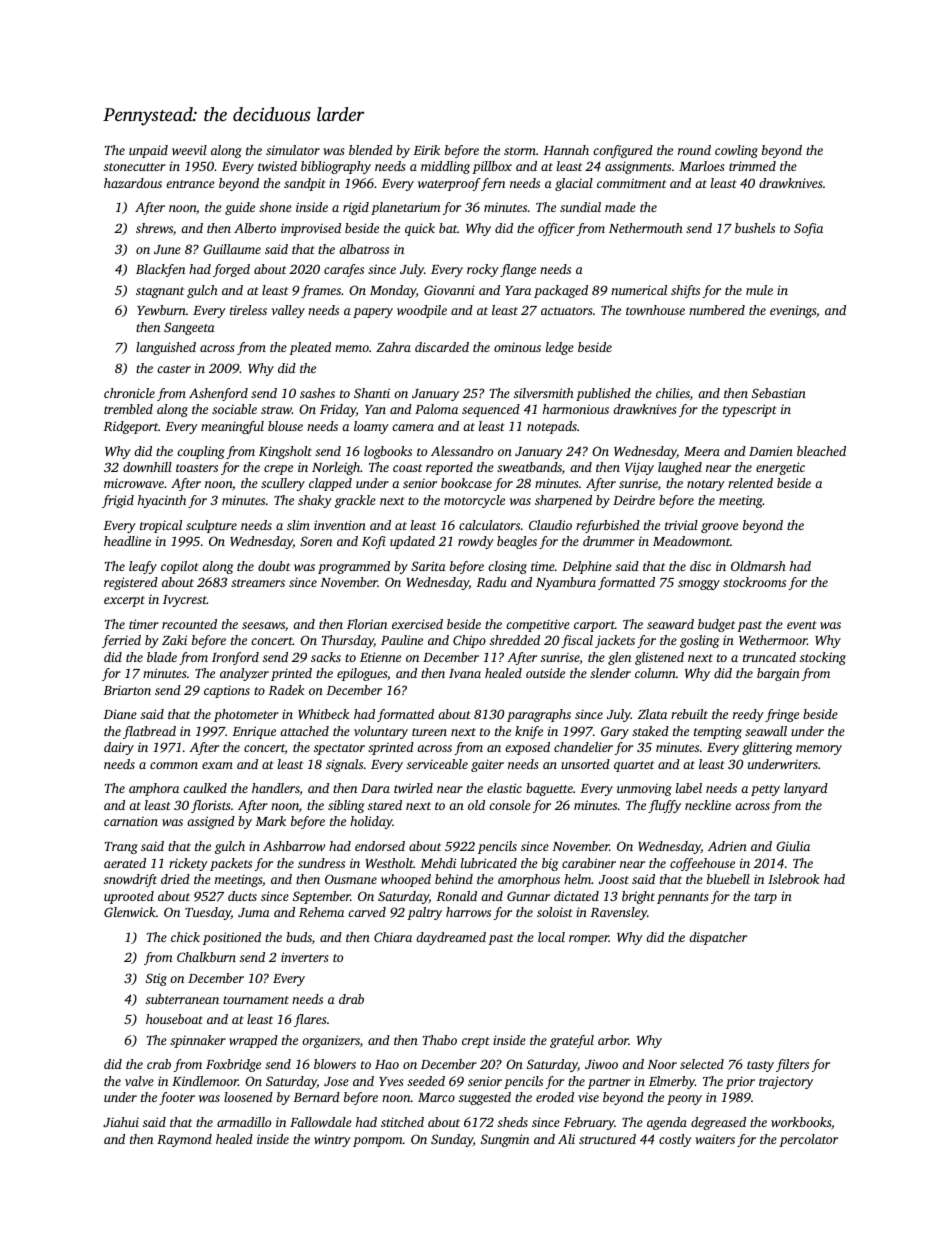 This page has height=1233, width=952. Describe the element at coordinates (719, 528) in the page. I see `groove` at that location.
